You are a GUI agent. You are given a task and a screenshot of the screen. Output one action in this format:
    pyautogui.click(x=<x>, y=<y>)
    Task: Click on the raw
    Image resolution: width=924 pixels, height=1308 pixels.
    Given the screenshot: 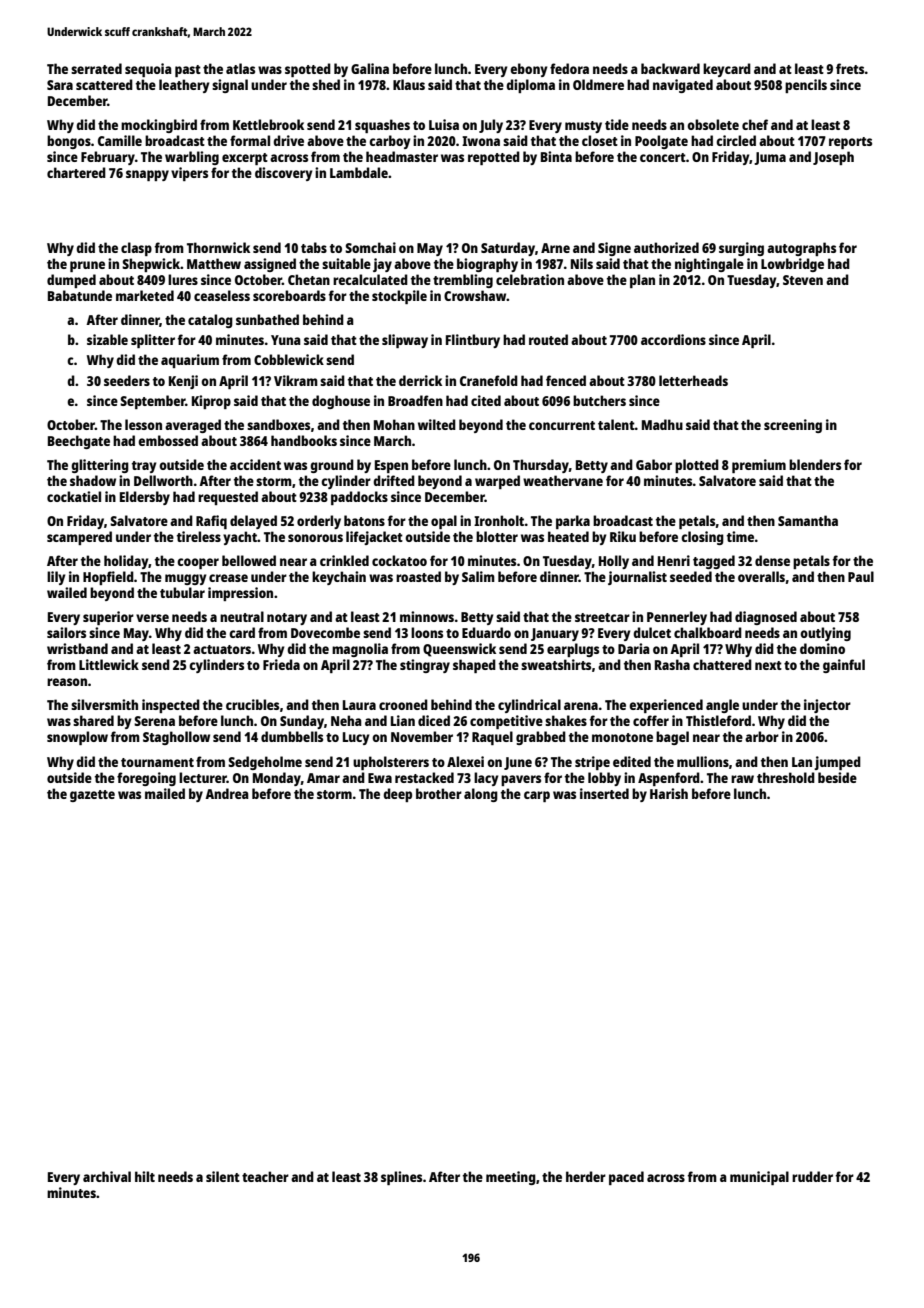 What is the action you would take?
    pyautogui.click(x=742, y=779)
